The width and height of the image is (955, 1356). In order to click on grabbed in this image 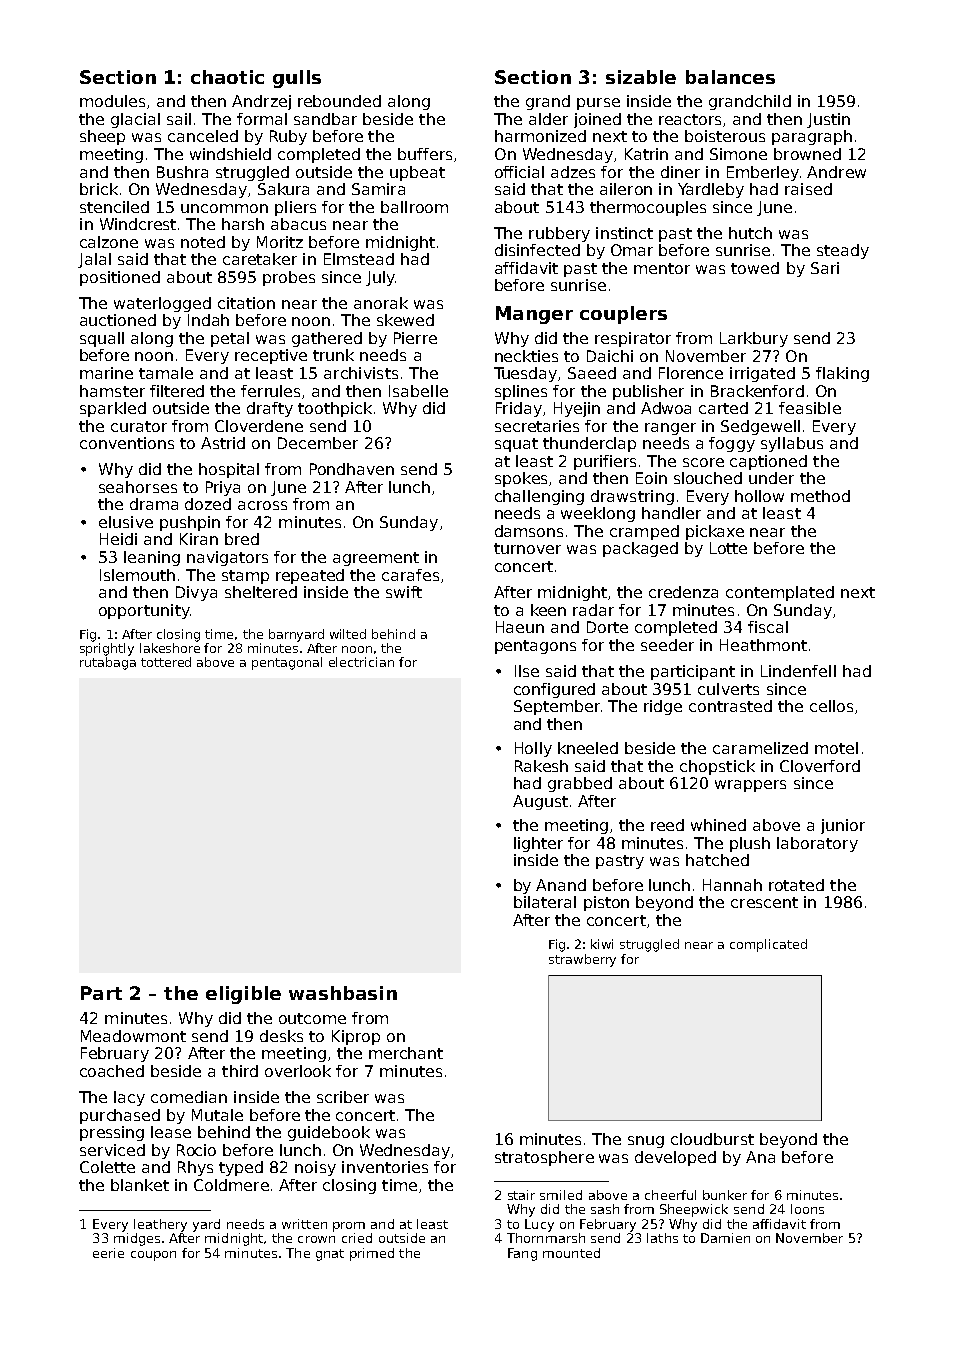, I will do `click(580, 784)`.
